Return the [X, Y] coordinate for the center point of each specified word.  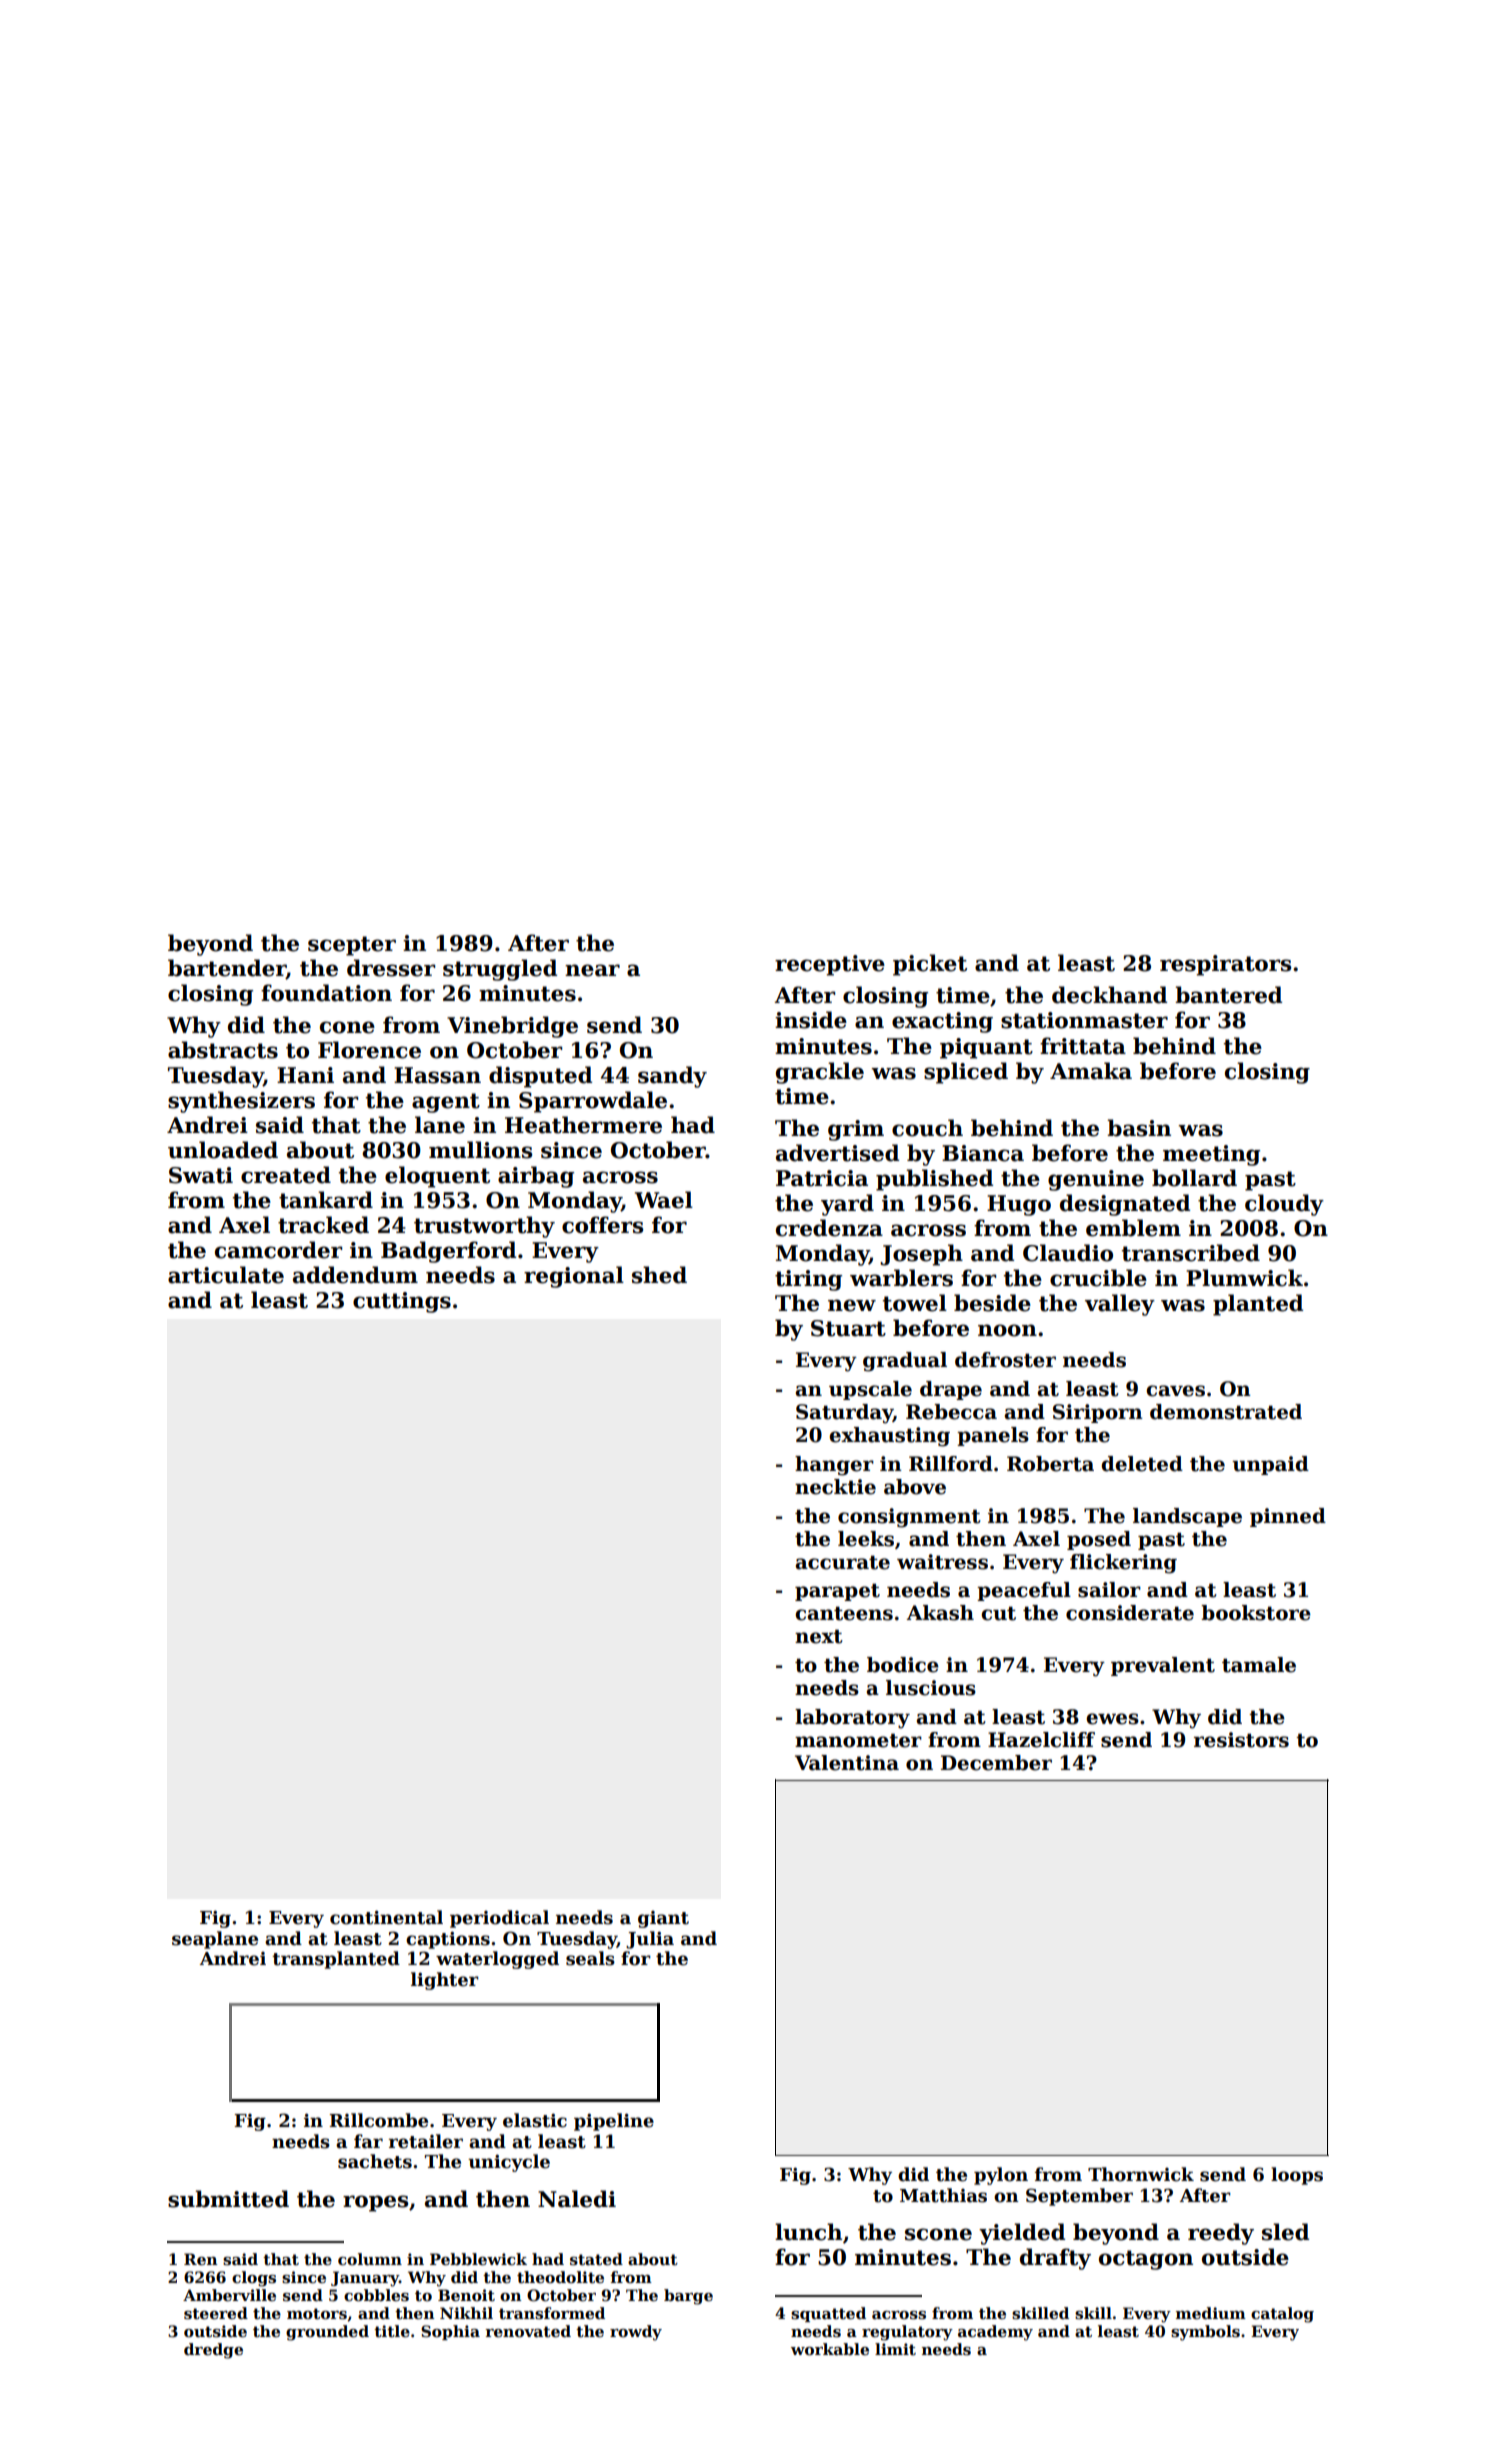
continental [386, 1917]
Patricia [822, 1178]
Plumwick [1244, 1278]
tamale [1259, 1665]
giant [663, 1919]
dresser [391, 968]
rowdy [636, 2333]
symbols [1205, 2333]
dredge [213, 2351]
